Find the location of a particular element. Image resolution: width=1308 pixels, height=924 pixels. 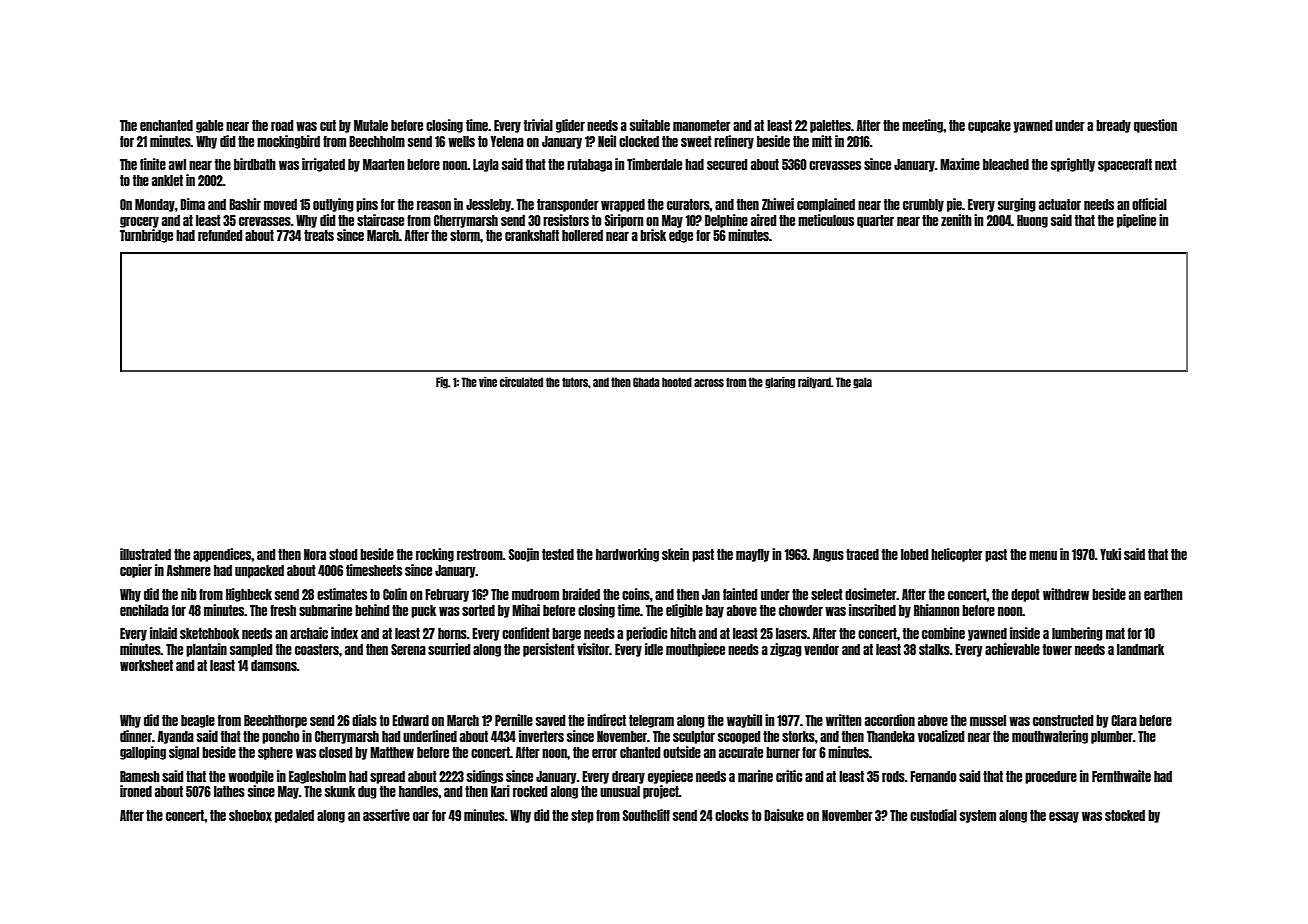

lathes is located at coordinates (229, 791).
